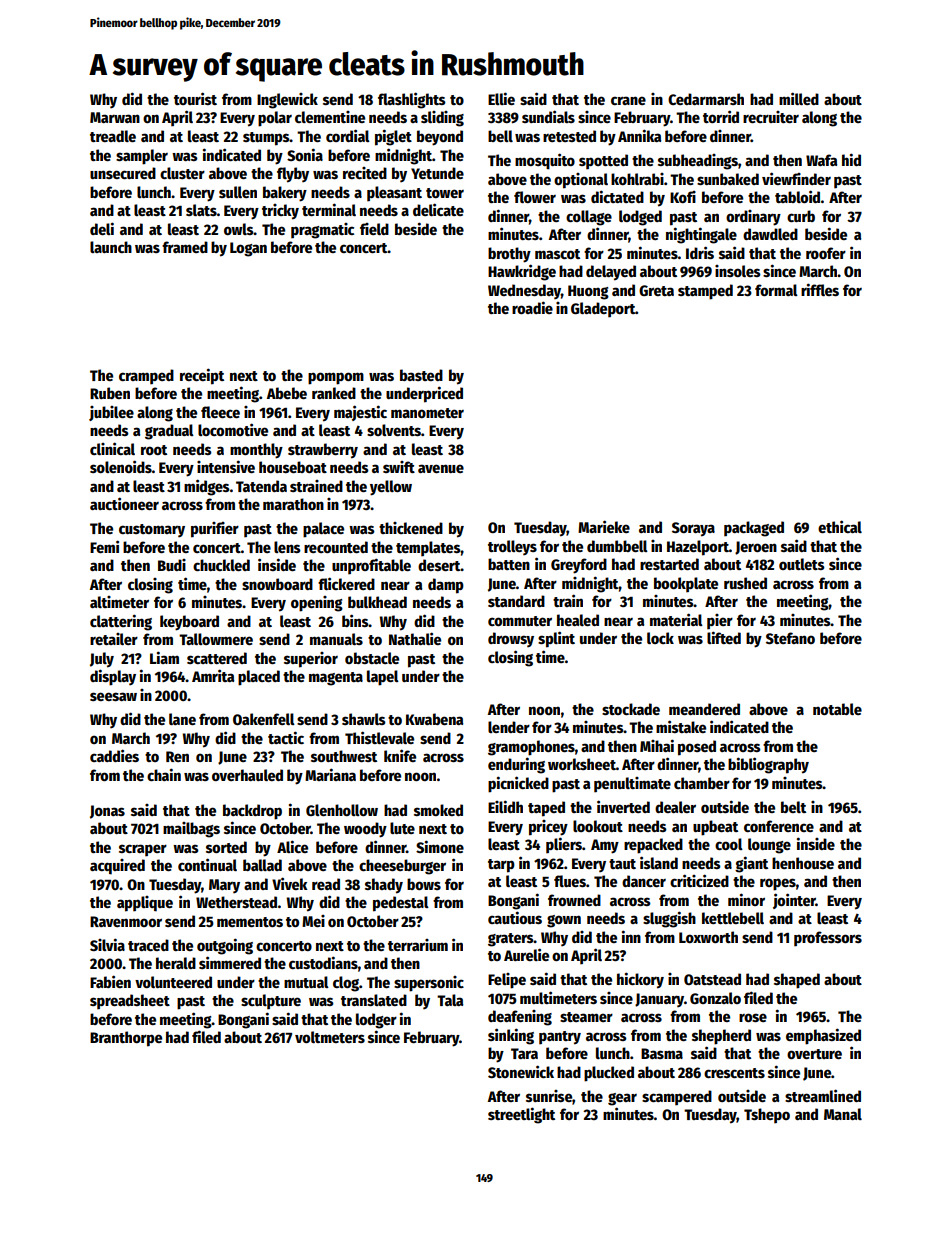  What do you see at coordinates (588, 292) in the screenshot?
I see `Huong` at bounding box center [588, 292].
